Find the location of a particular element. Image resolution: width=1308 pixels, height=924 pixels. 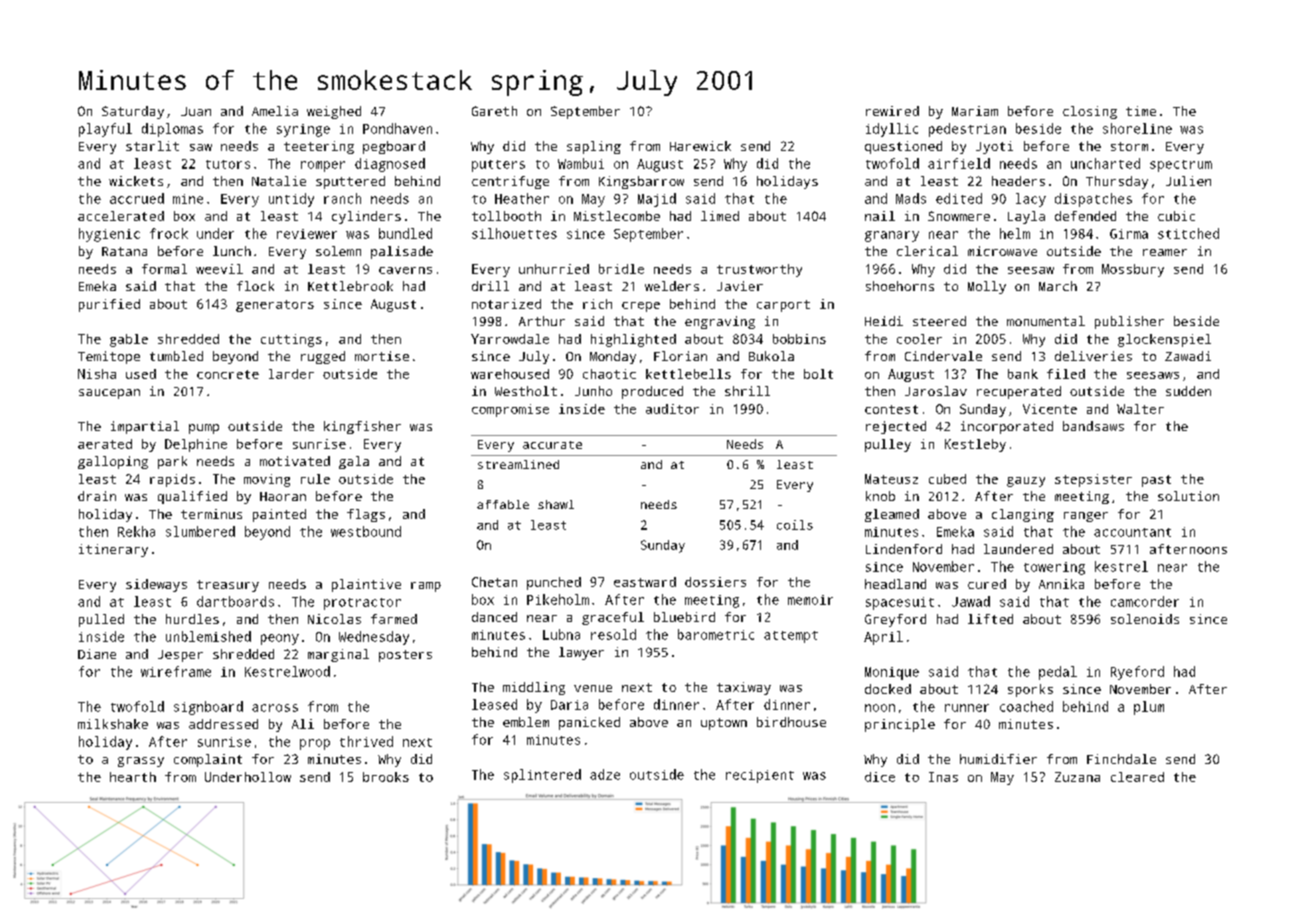

gable is located at coordinates (129, 340).
